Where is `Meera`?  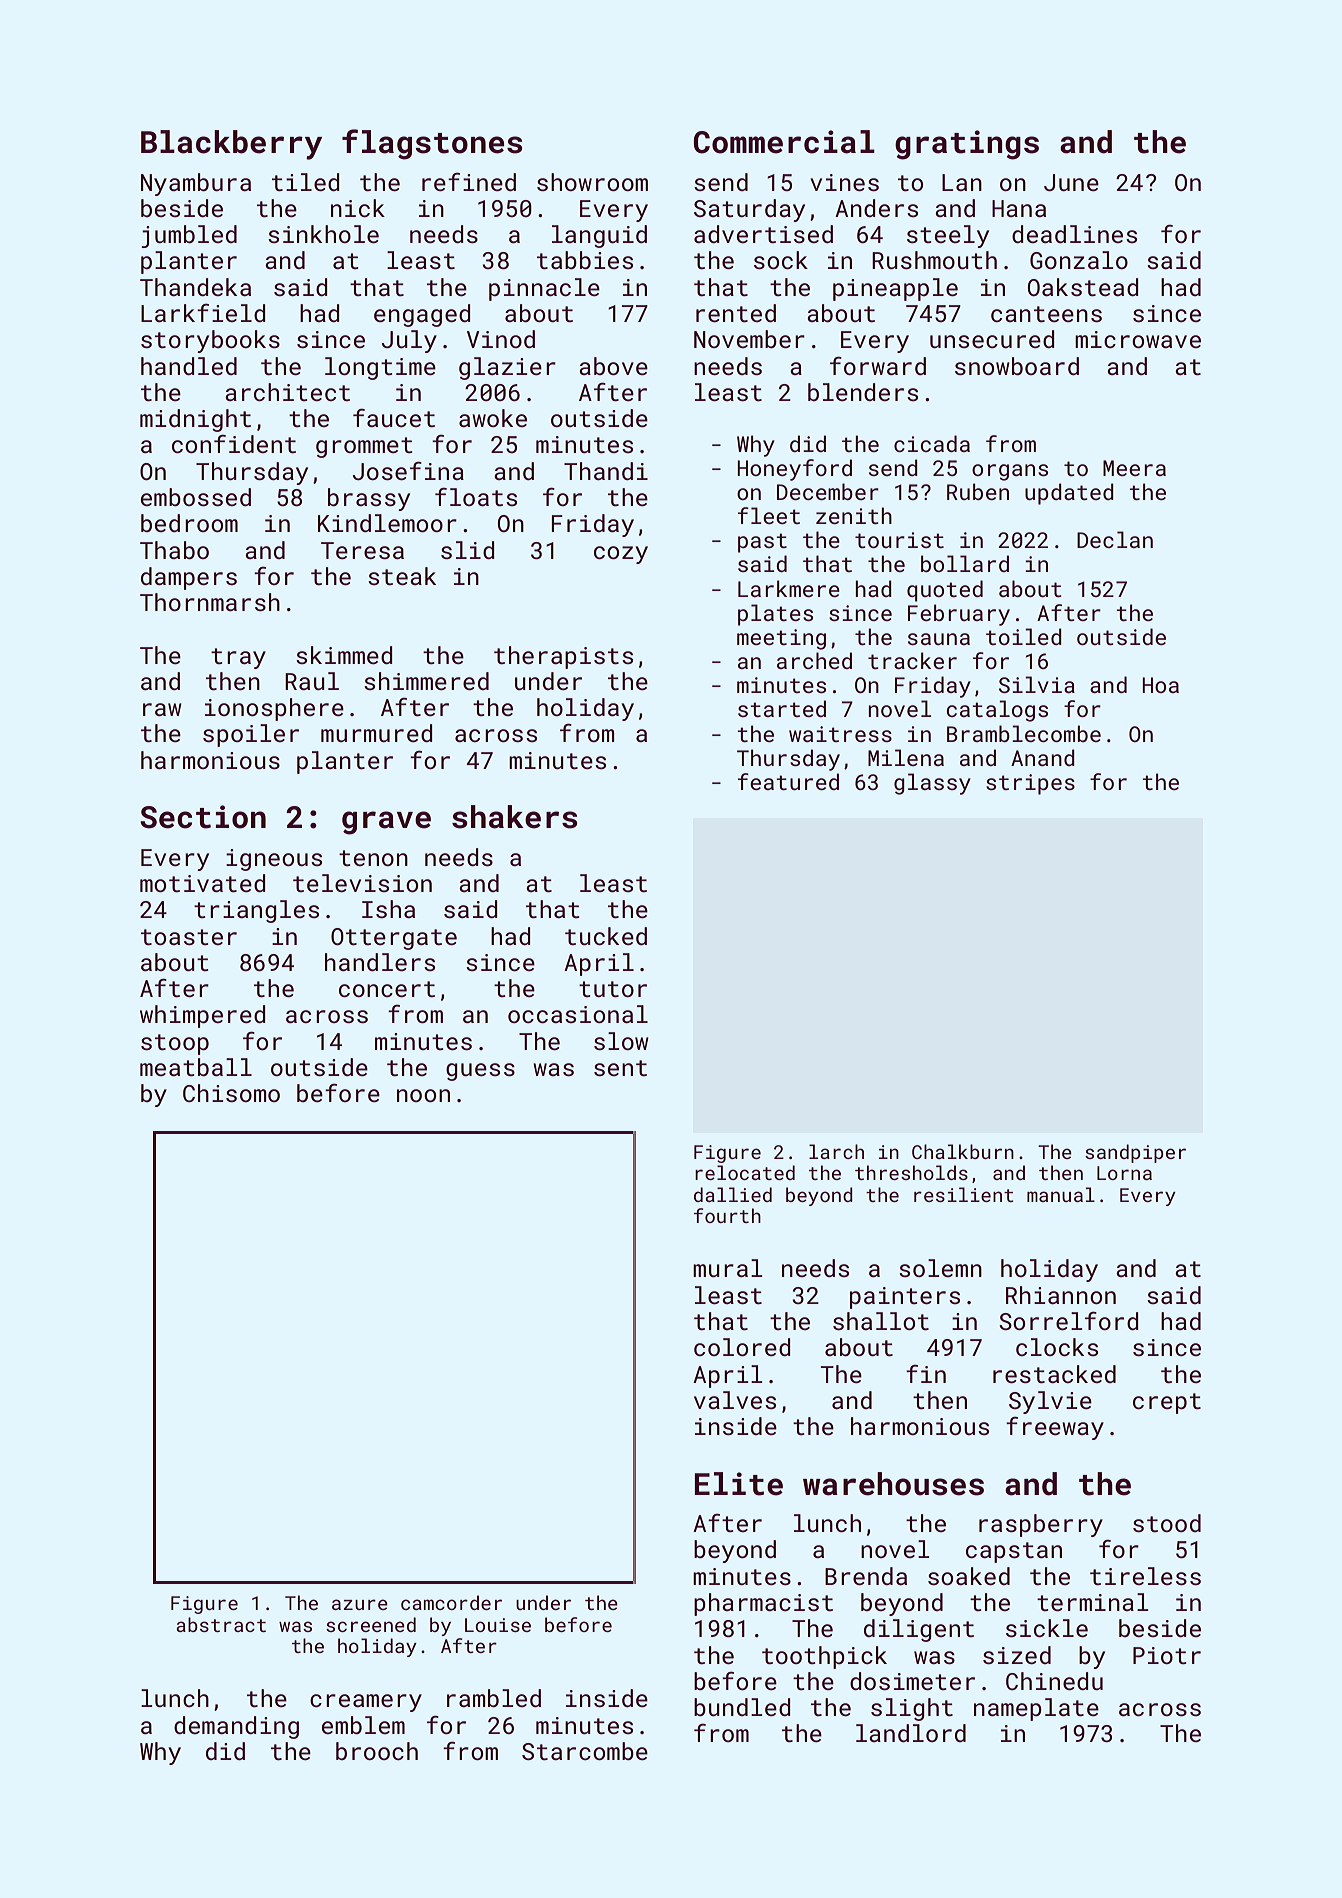 Meera is located at coordinates (1134, 468).
